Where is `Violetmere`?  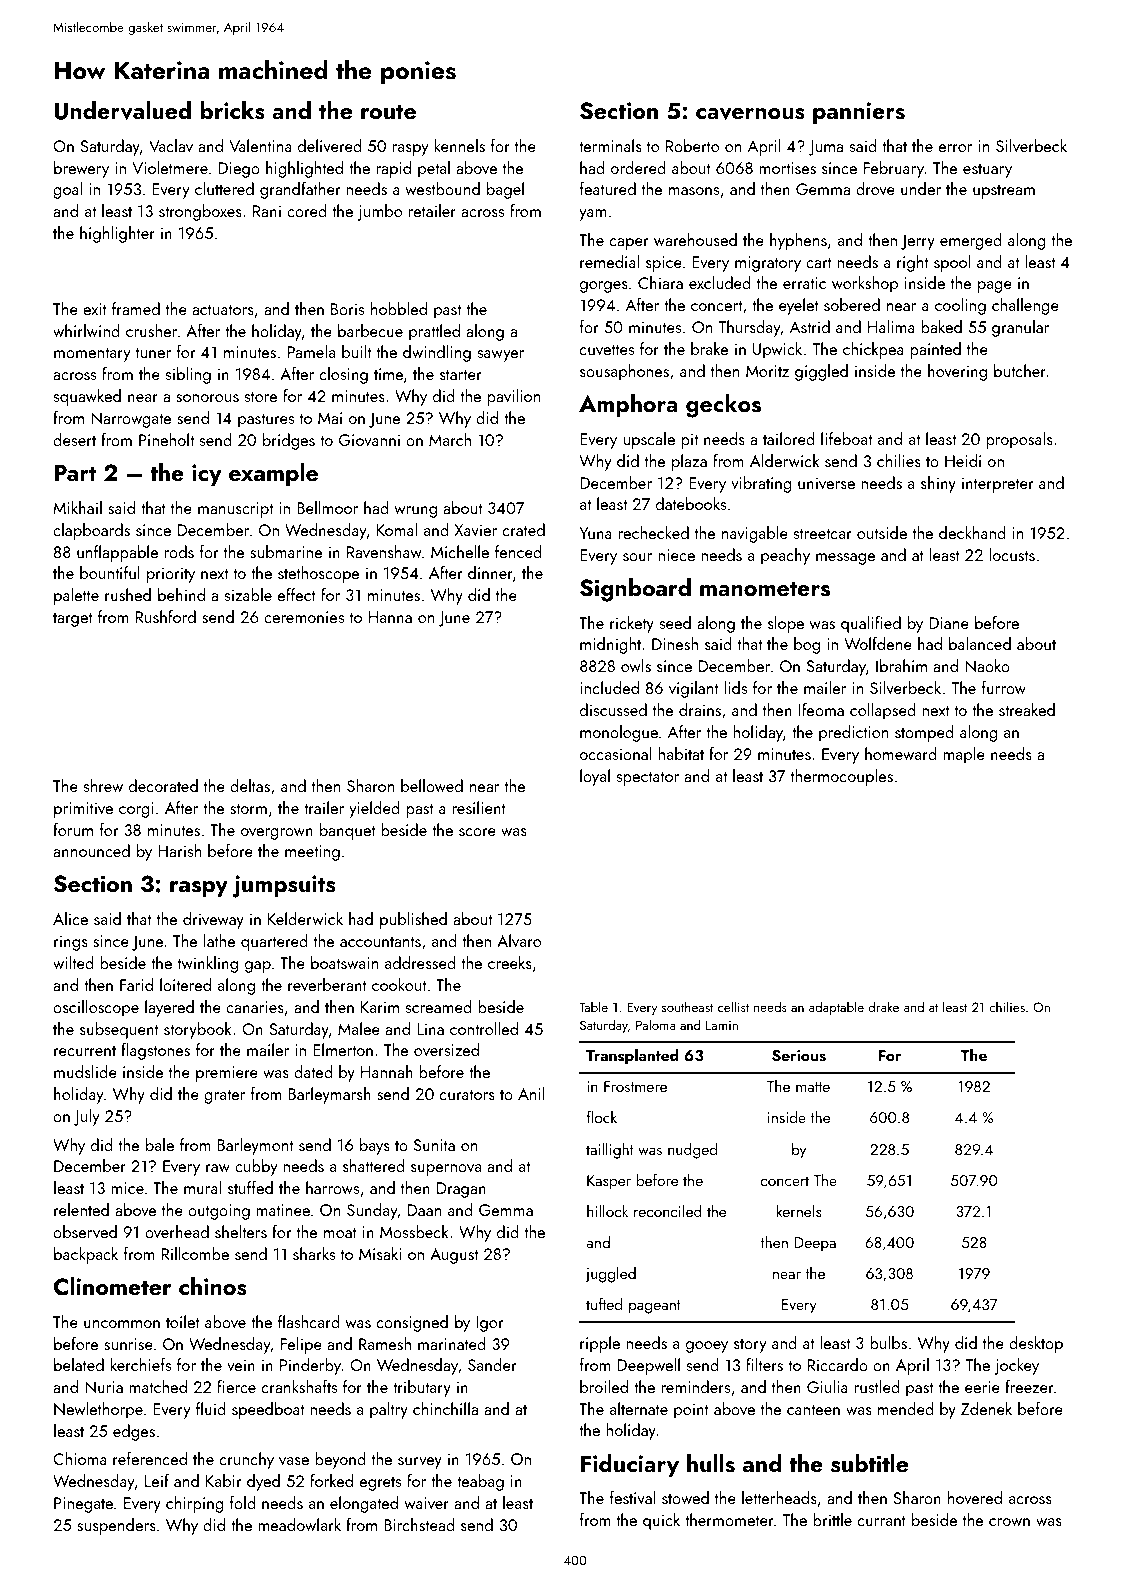 Violetmere is located at coordinates (170, 167).
